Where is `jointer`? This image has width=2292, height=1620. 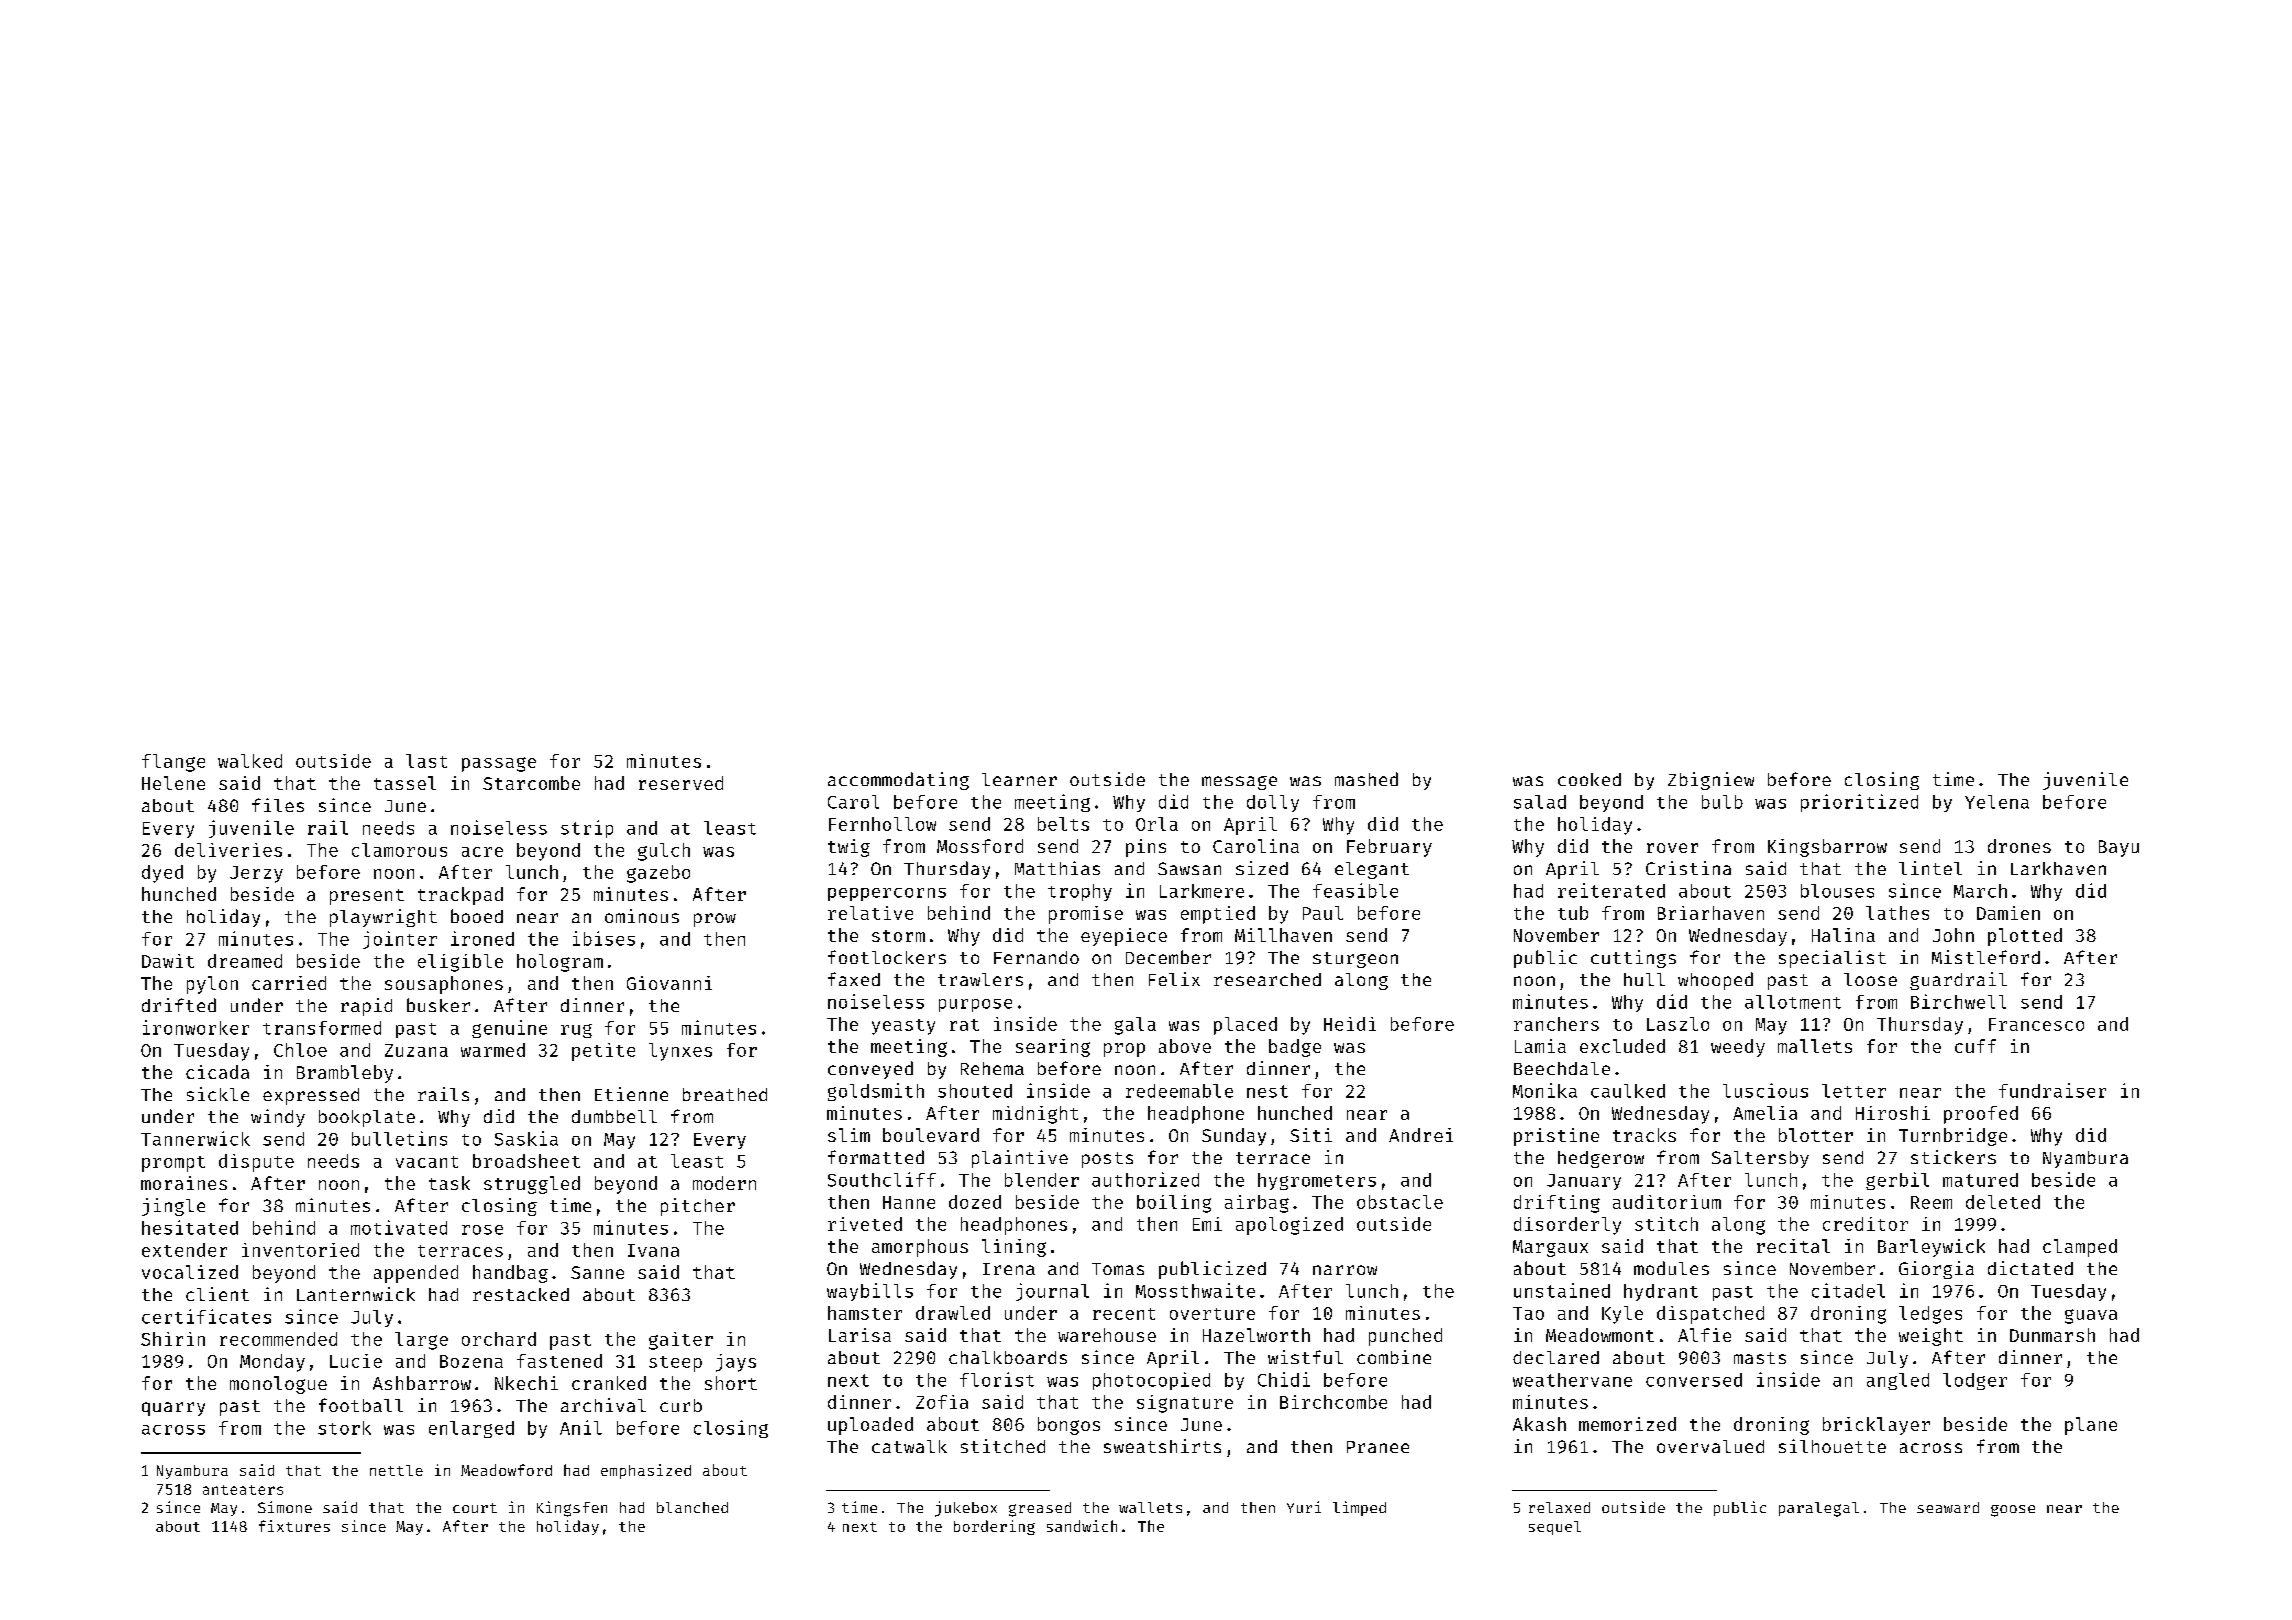 jointer is located at coordinates (400, 940).
